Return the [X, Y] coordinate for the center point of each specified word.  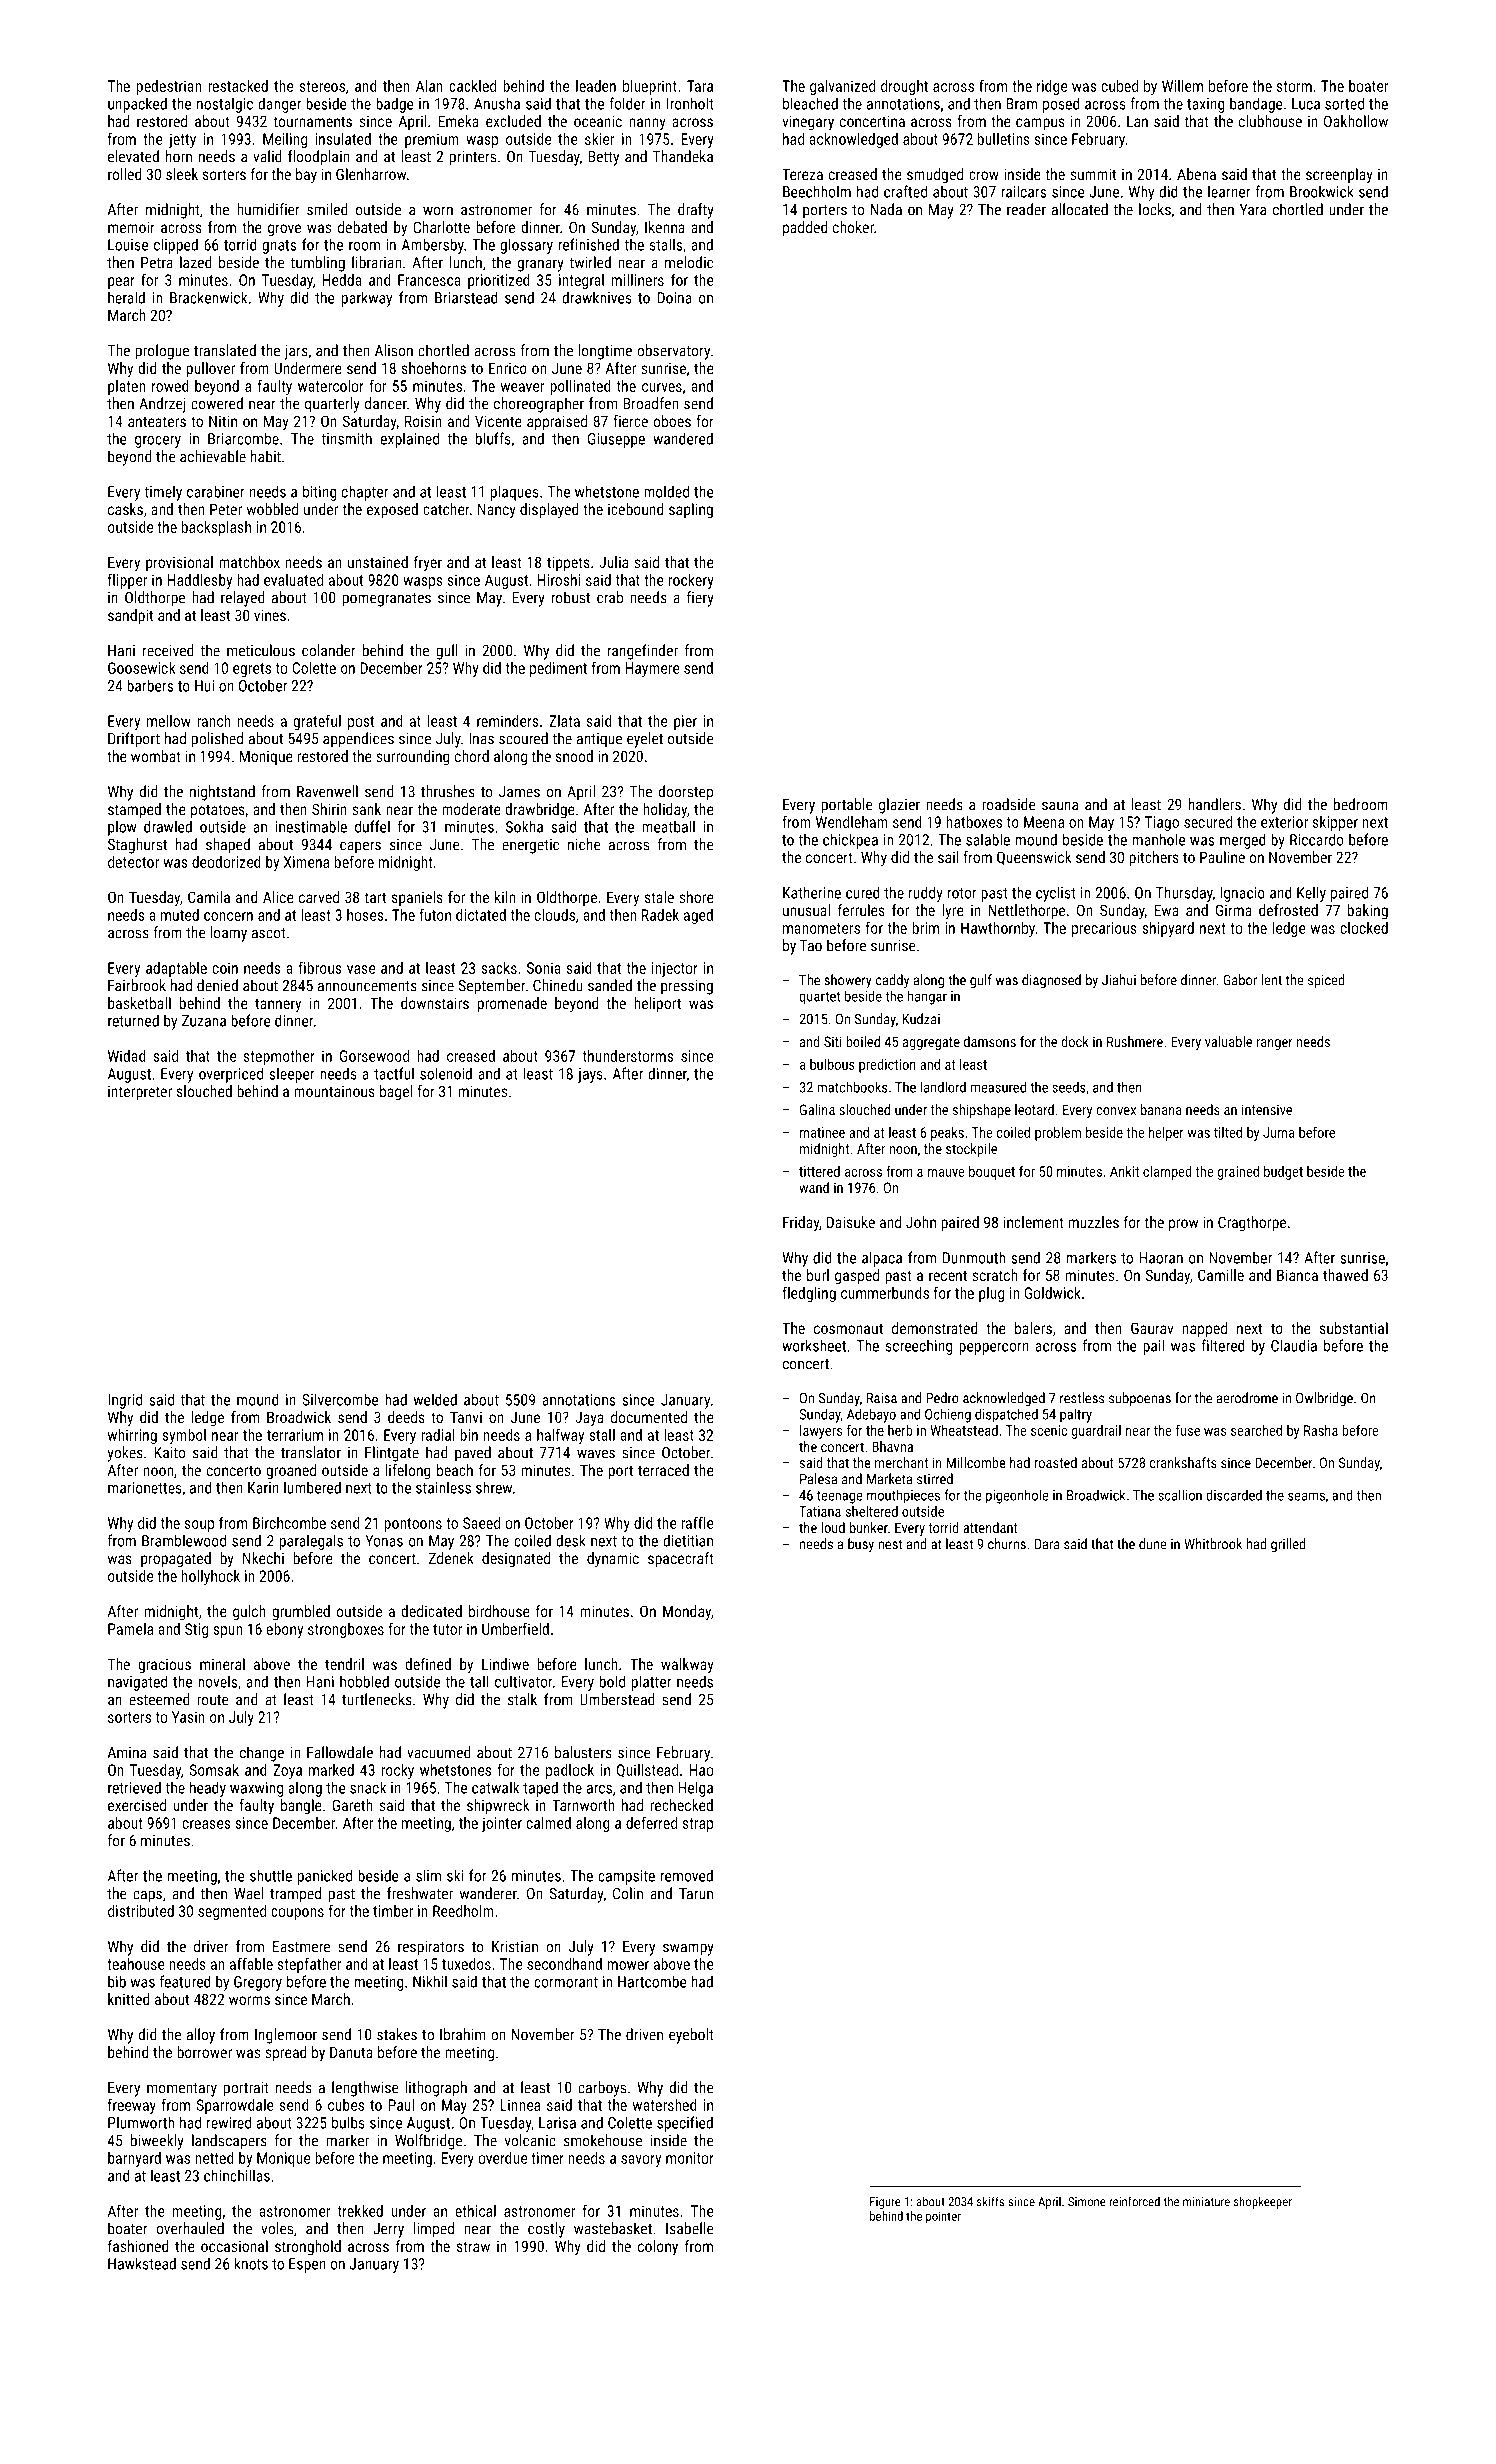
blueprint [650, 87]
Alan [429, 86]
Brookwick [1322, 191]
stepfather [309, 1965]
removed [687, 1875]
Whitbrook [1213, 1544]
